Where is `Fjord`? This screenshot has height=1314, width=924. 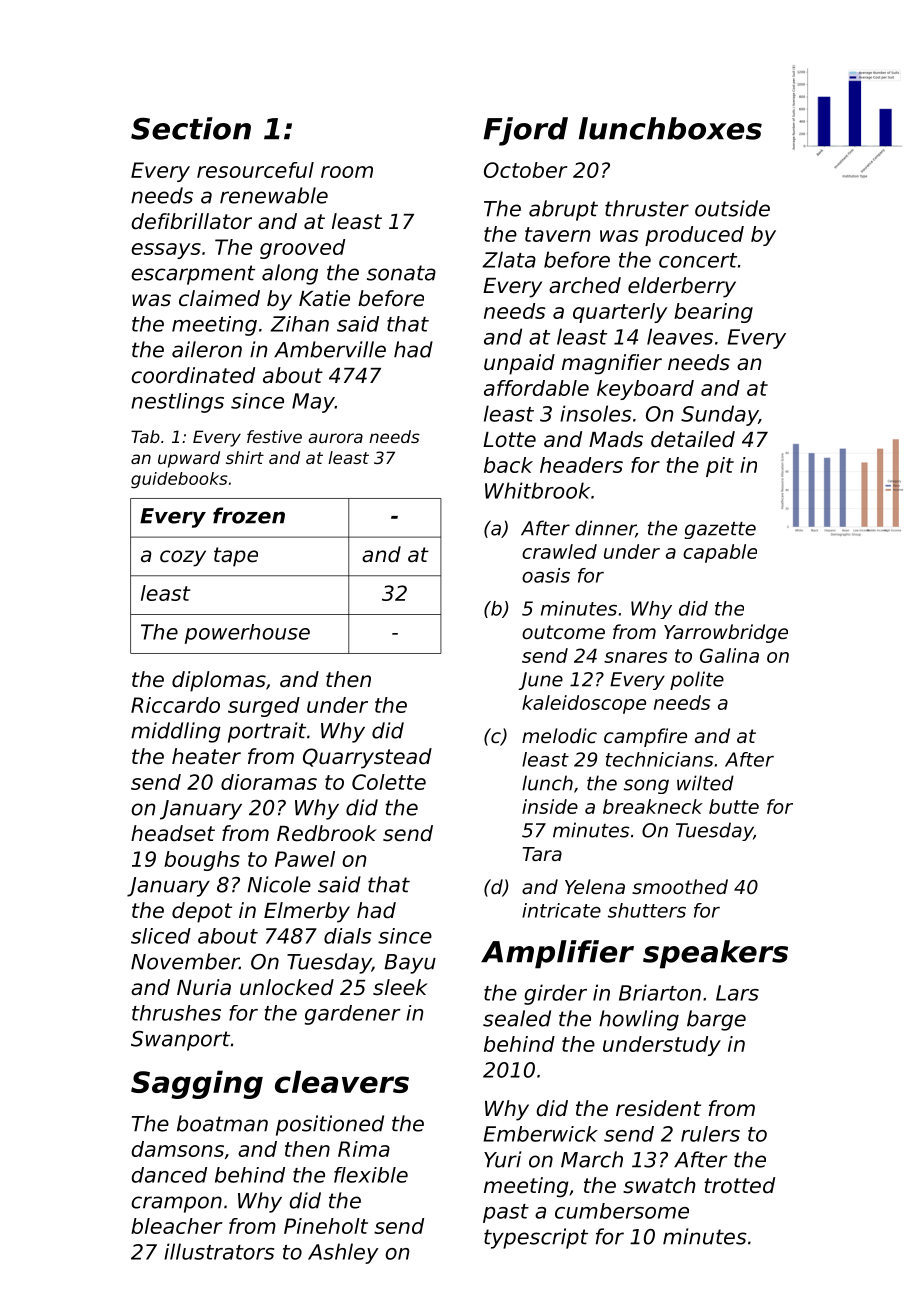 Fjord is located at coordinates (526, 131).
